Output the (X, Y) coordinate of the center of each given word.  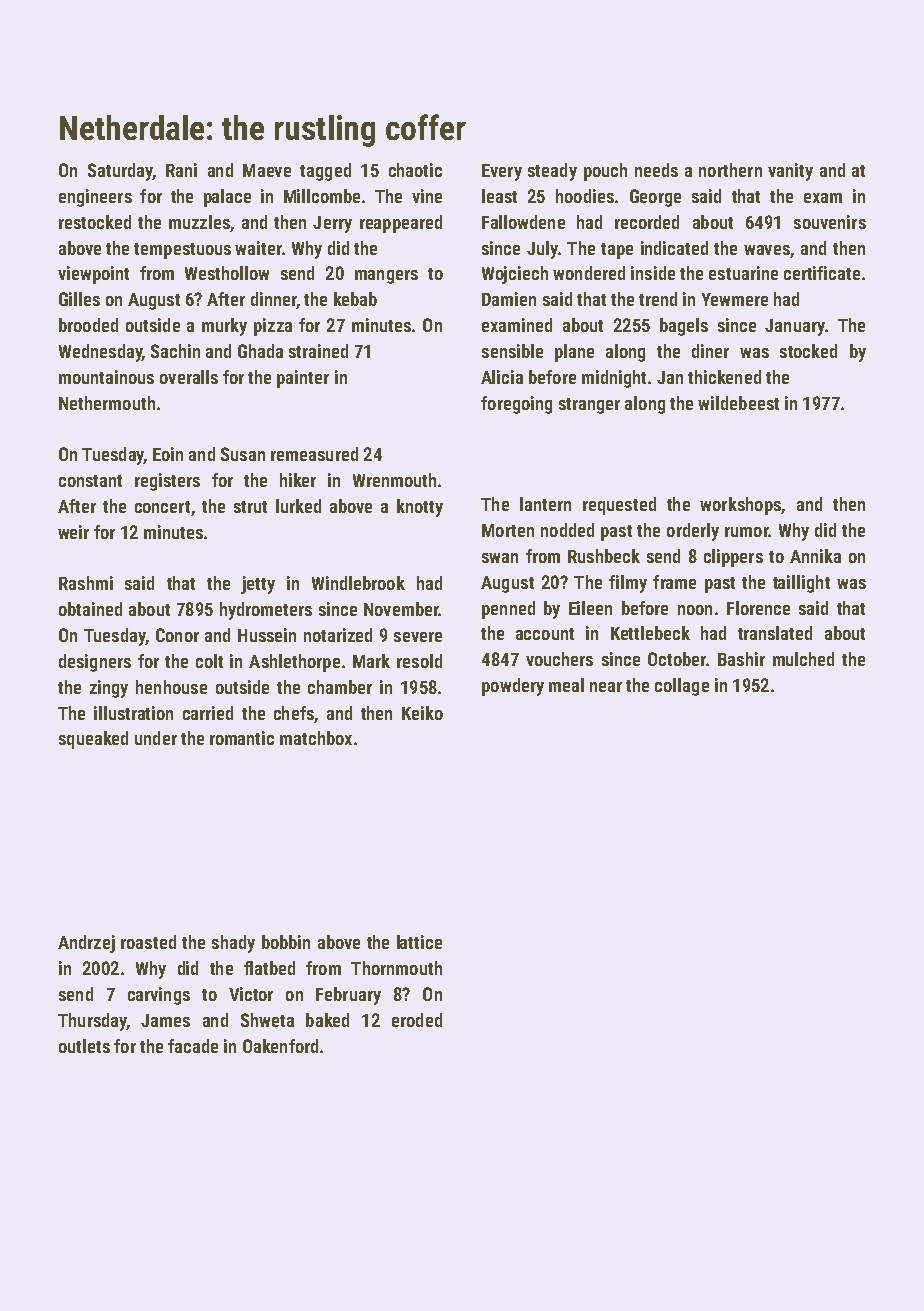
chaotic (415, 170)
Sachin (175, 351)
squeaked (93, 740)
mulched (803, 659)
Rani (181, 170)
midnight (614, 379)
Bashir (741, 659)
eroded (417, 1020)
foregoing (516, 405)
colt (209, 661)
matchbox (316, 738)
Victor (251, 994)
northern (730, 170)
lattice (419, 942)
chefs (294, 713)
